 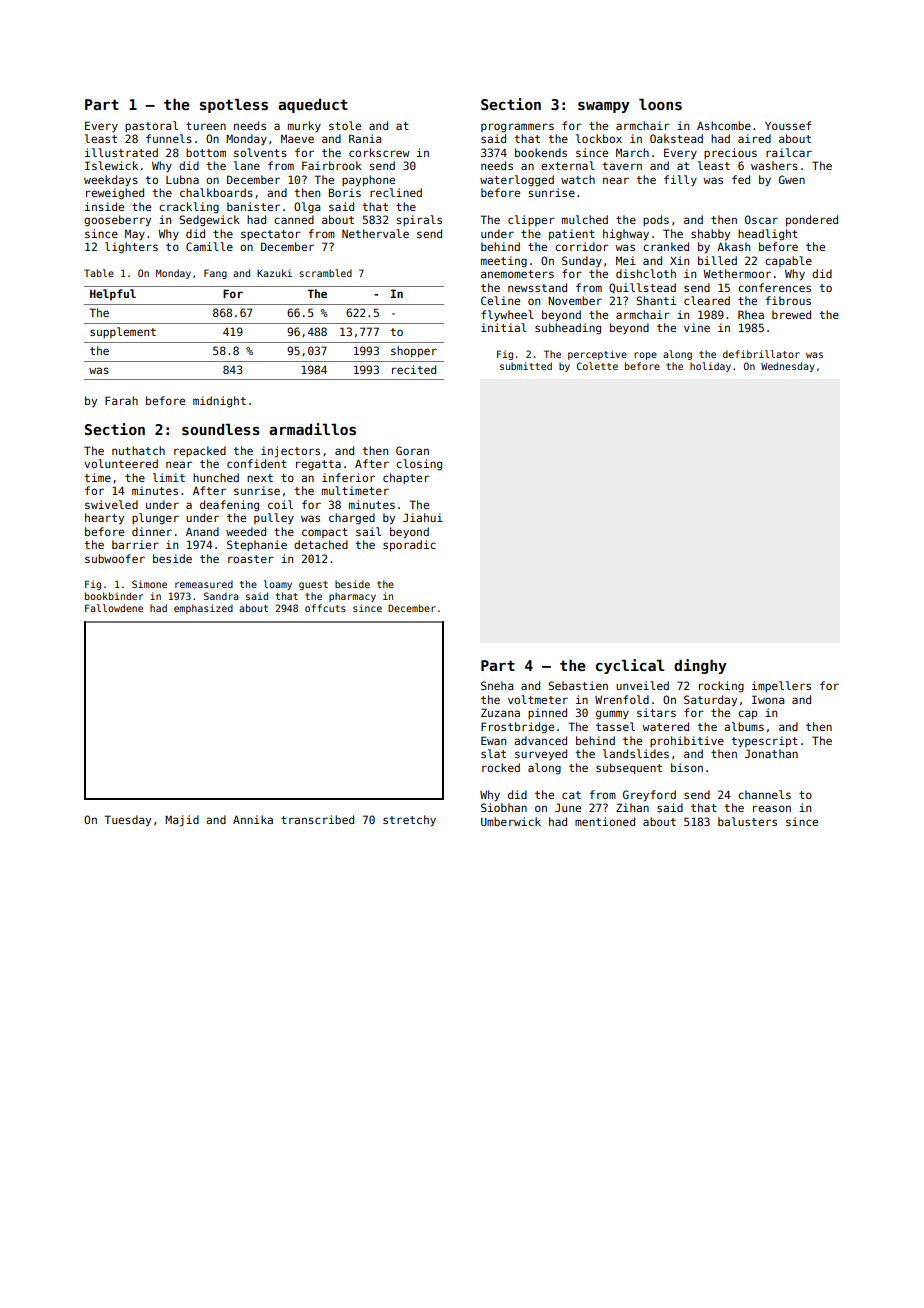 What do you see at coordinates (781, 686) in the page?
I see `impellers` at bounding box center [781, 686].
